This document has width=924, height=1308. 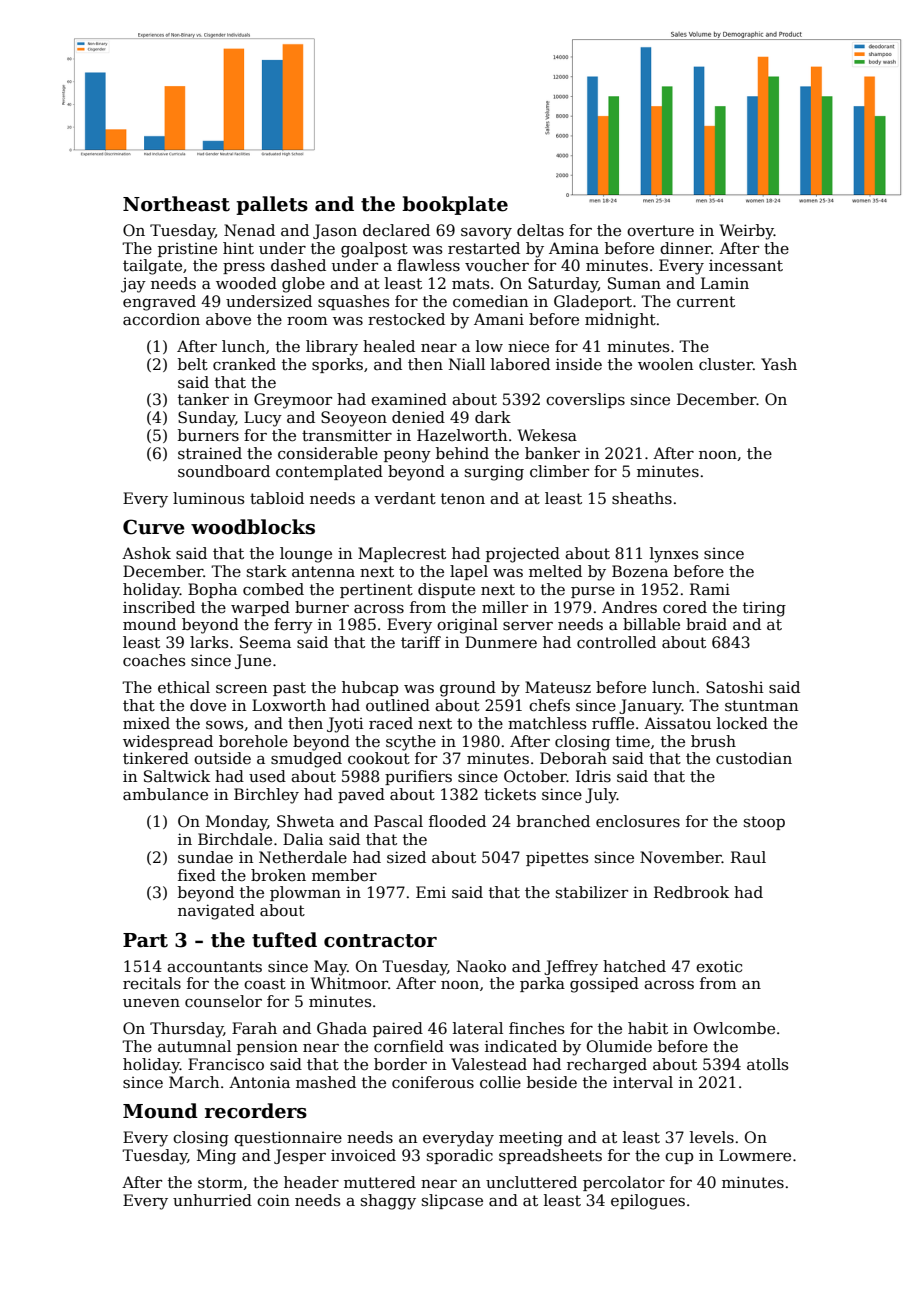 What do you see at coordinates (674, 555) in the document?
I see `lynxes` at bounding box center [674, 555].
